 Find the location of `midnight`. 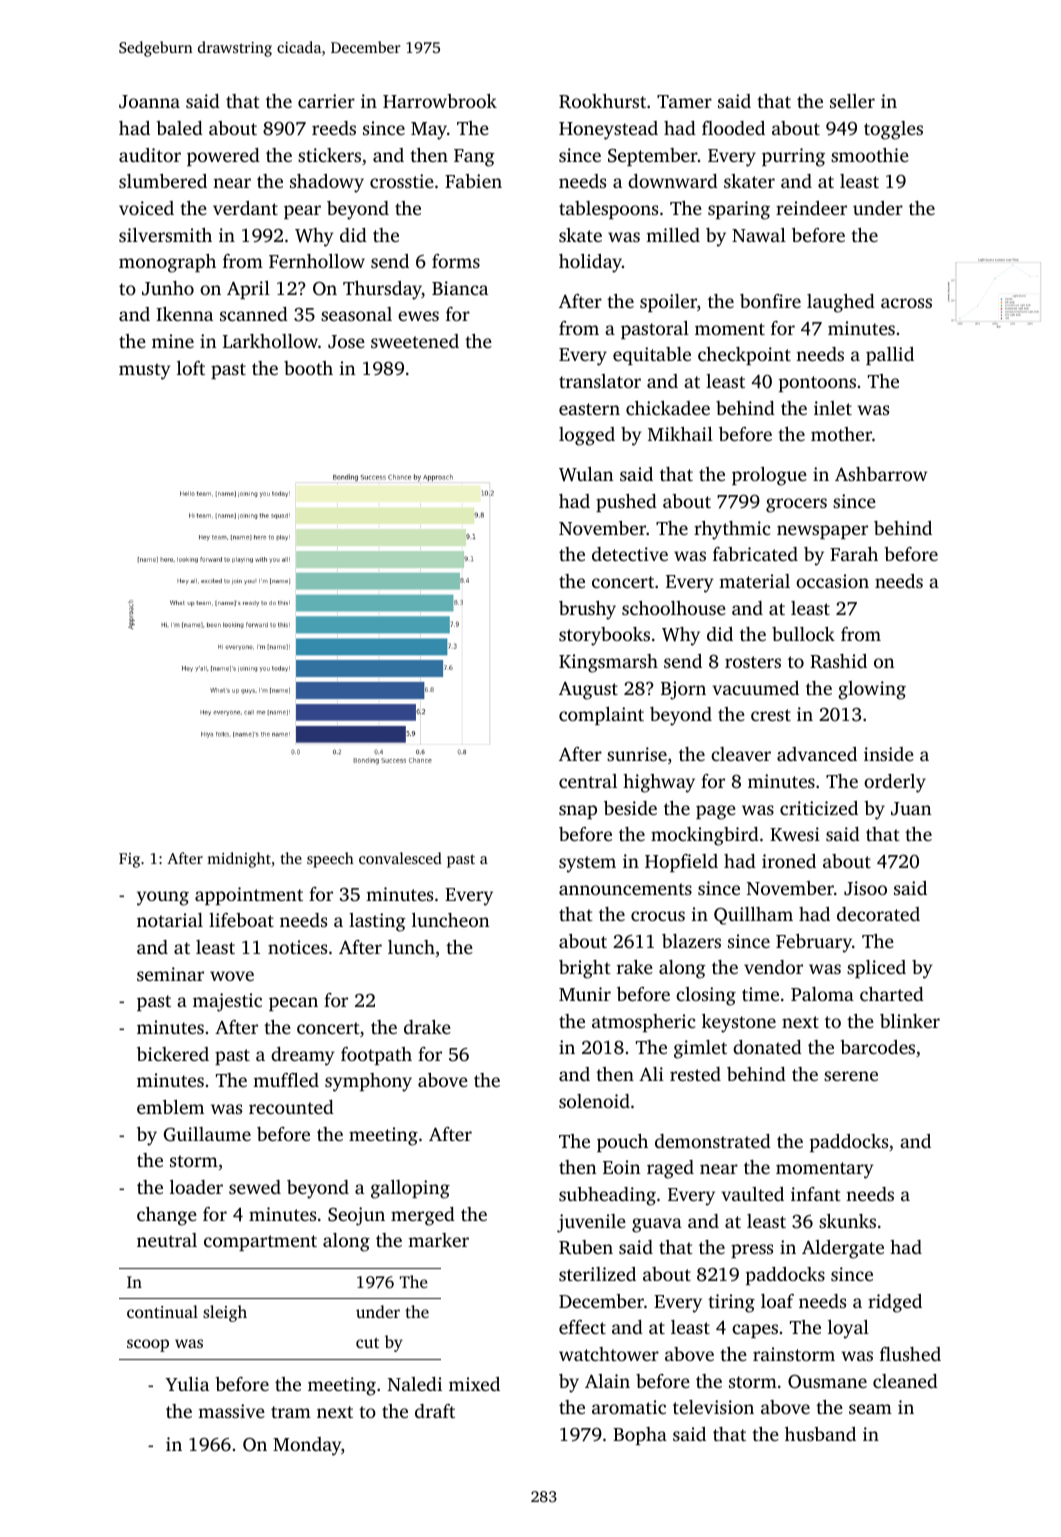

midnight is located at coordinates (239, 860).
